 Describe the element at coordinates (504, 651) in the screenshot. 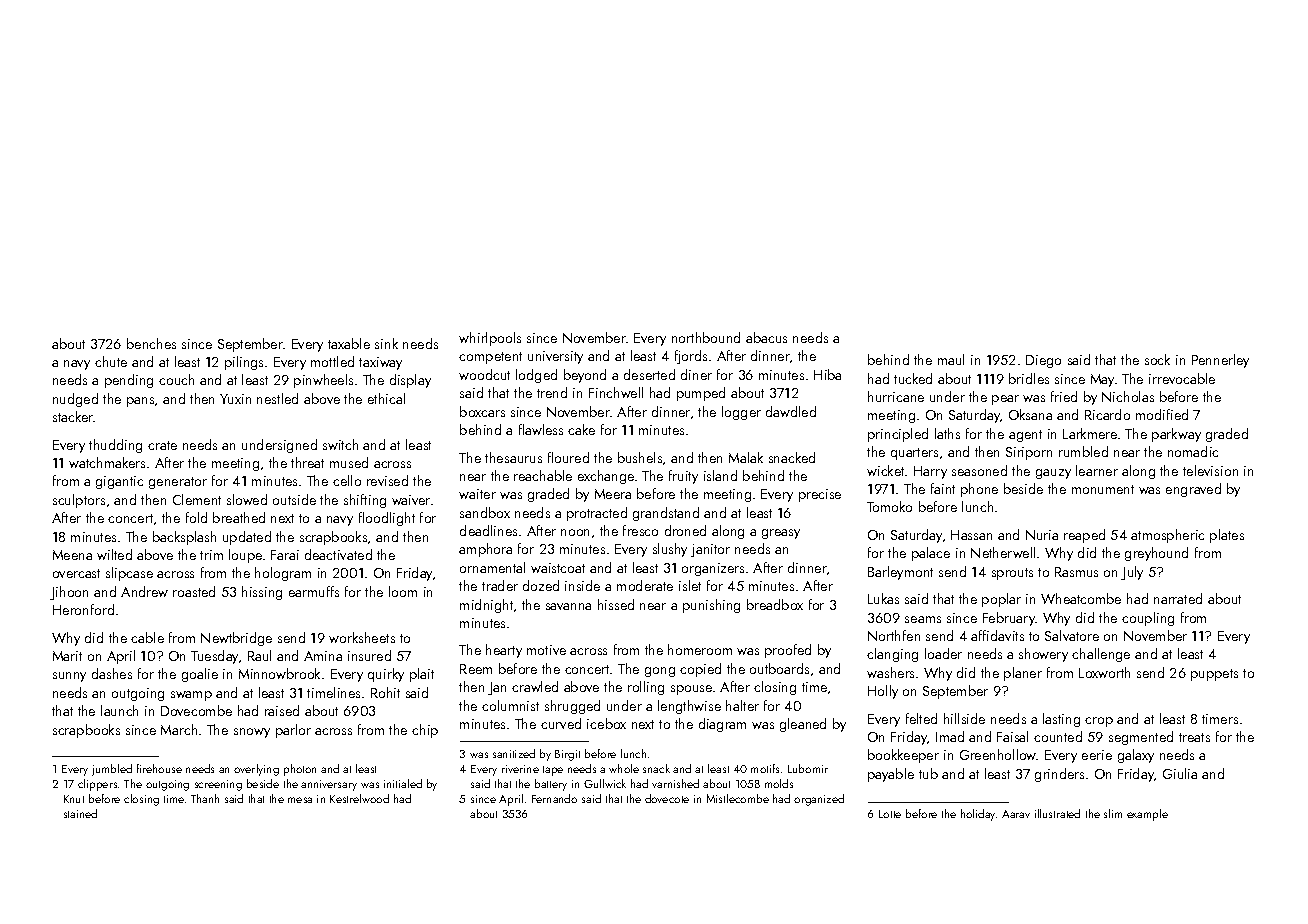

I see `hearty` at that location.
